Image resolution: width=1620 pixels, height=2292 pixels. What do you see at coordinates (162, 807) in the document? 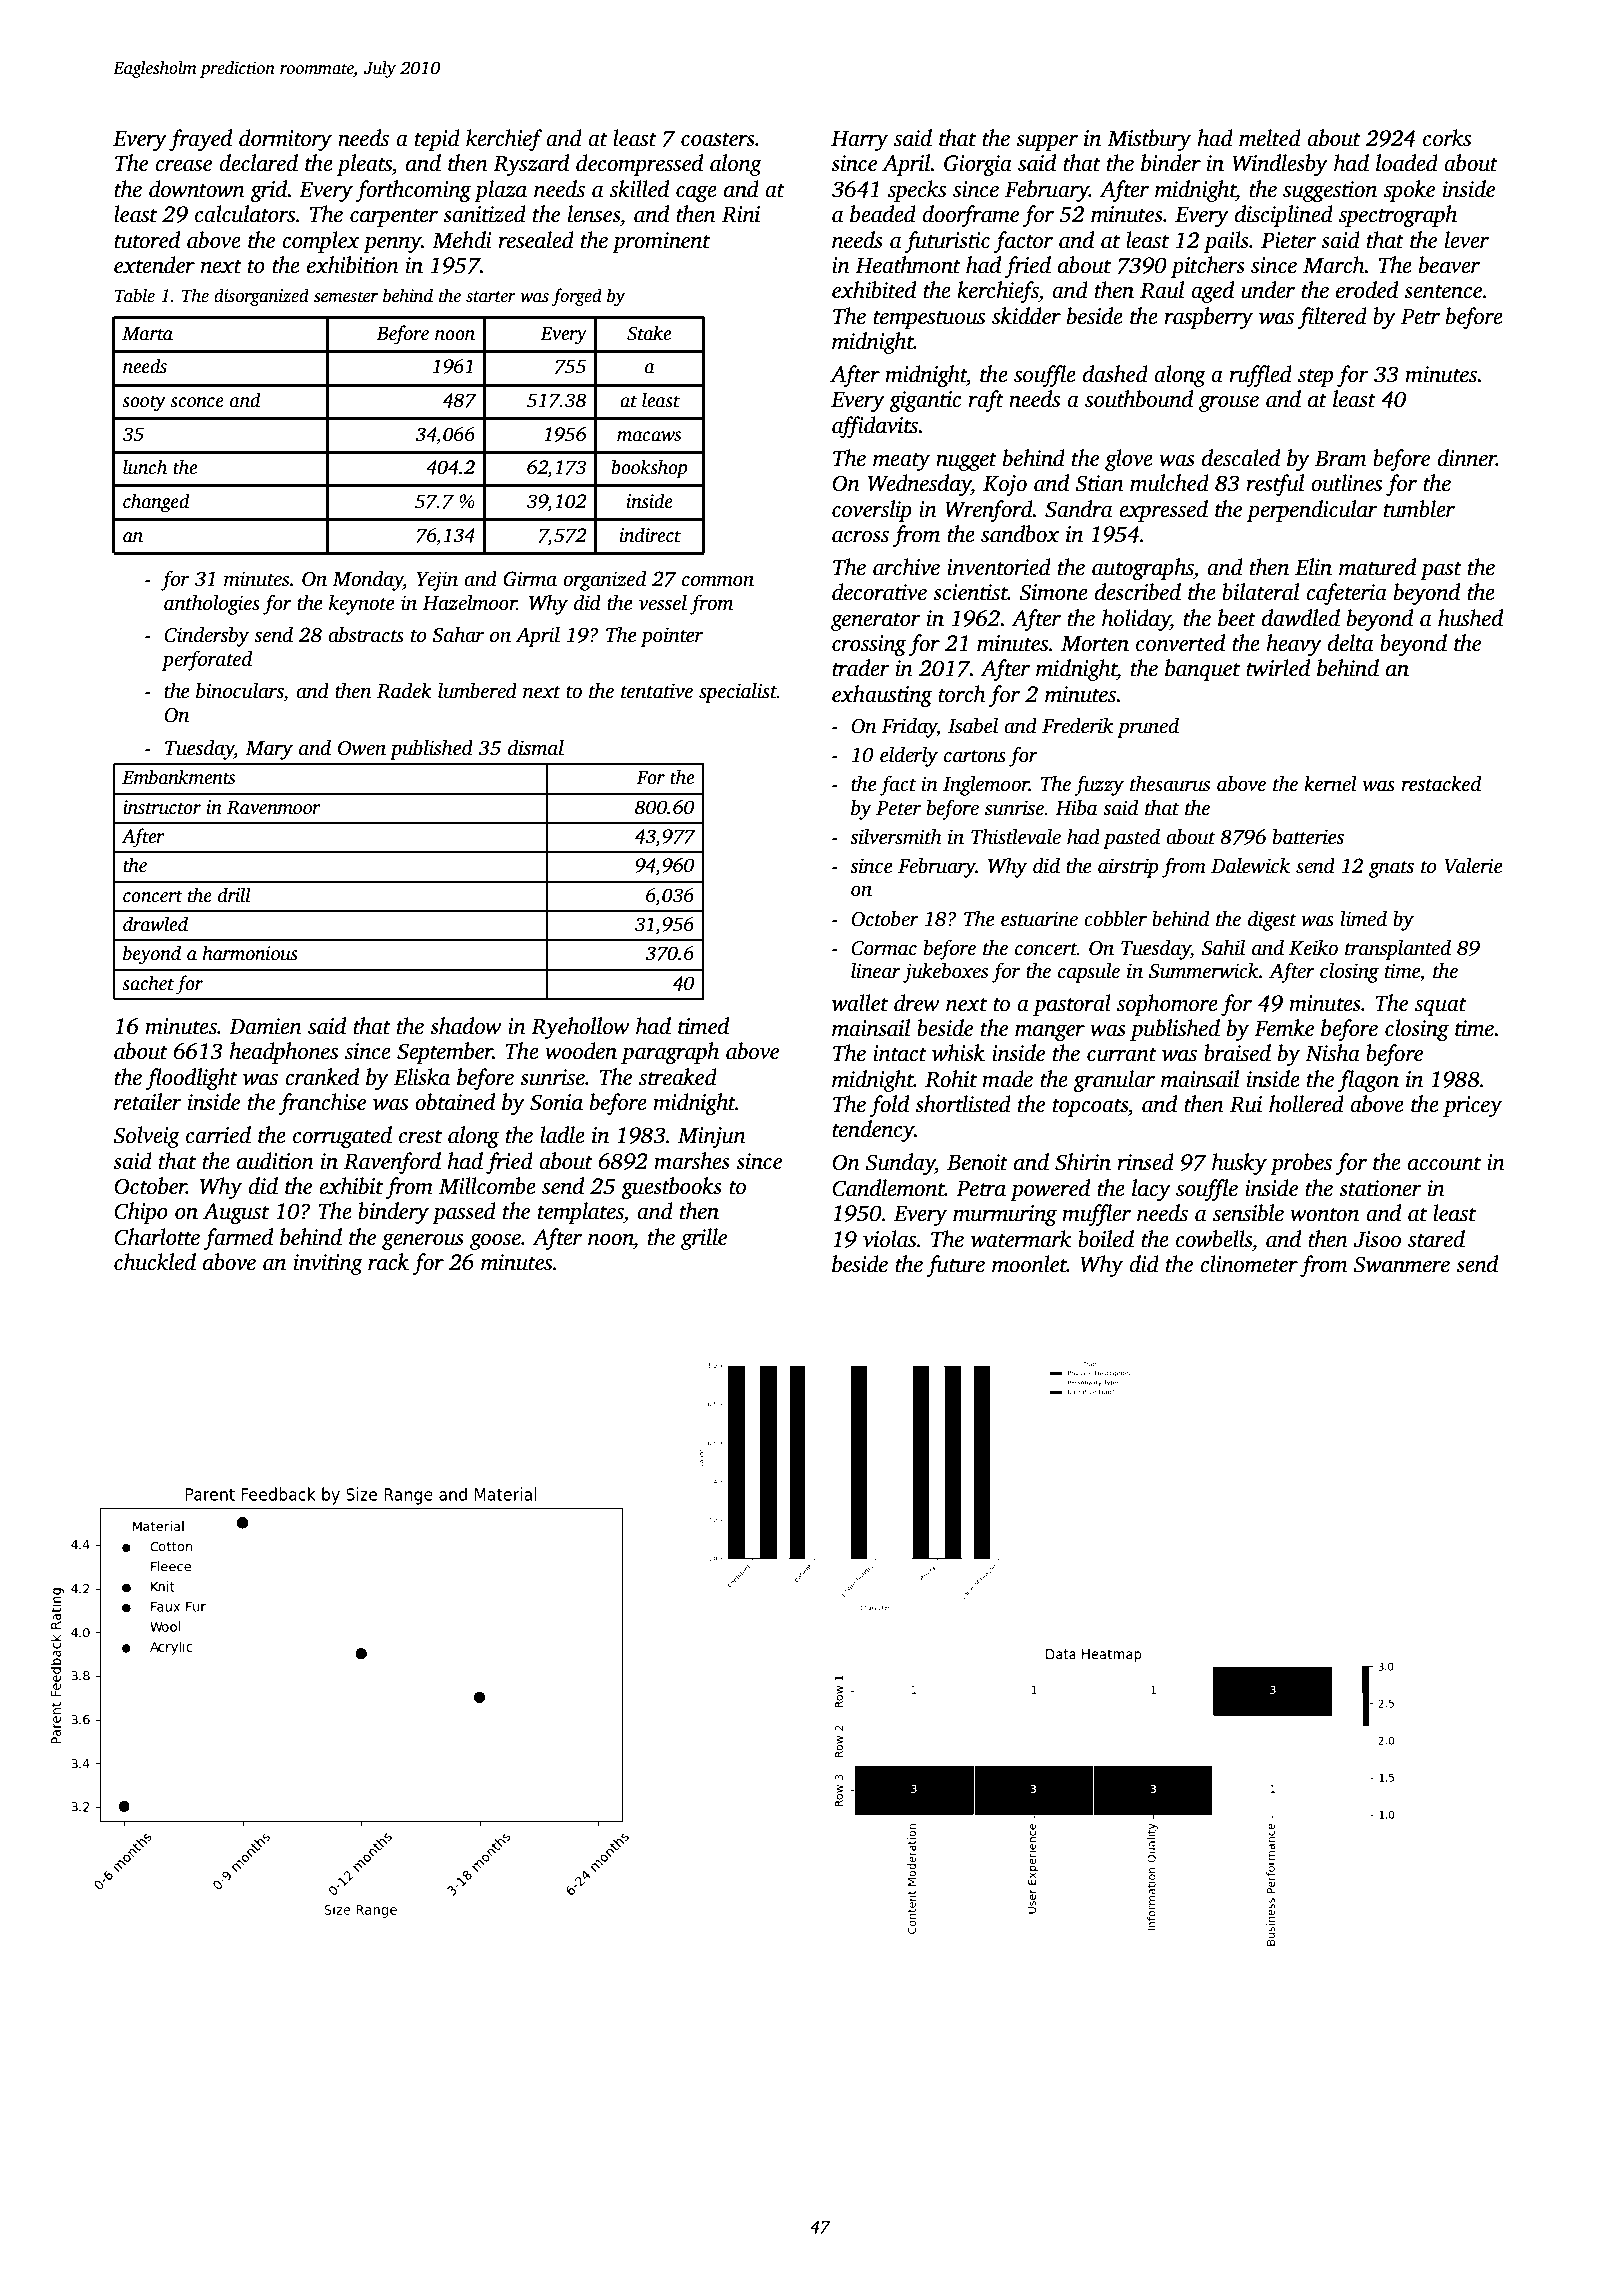
I see `instructor` at bounding box center [162, 807].
